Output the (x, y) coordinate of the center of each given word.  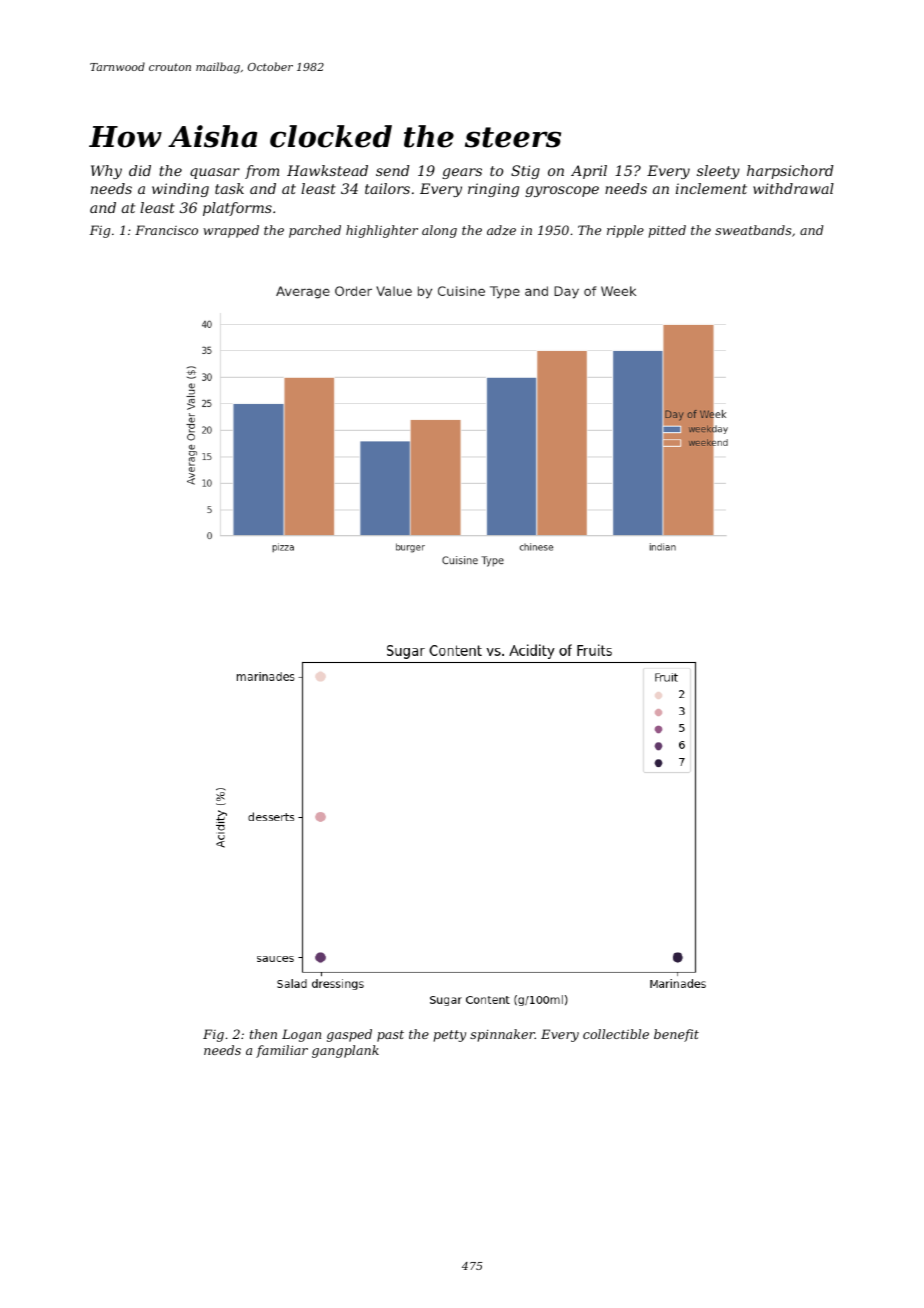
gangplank (345, 1051)
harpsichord (790, 172)
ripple (625, 231)
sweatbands (753, 230)
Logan (301, 1035)
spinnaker (502, 1035)
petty (449, 1036)
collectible (616, 1034)
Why (106, 172)
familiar (282, 1051)
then (263, 1034)
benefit (676, 1035)
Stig (525, 172)
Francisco (166, 230)
